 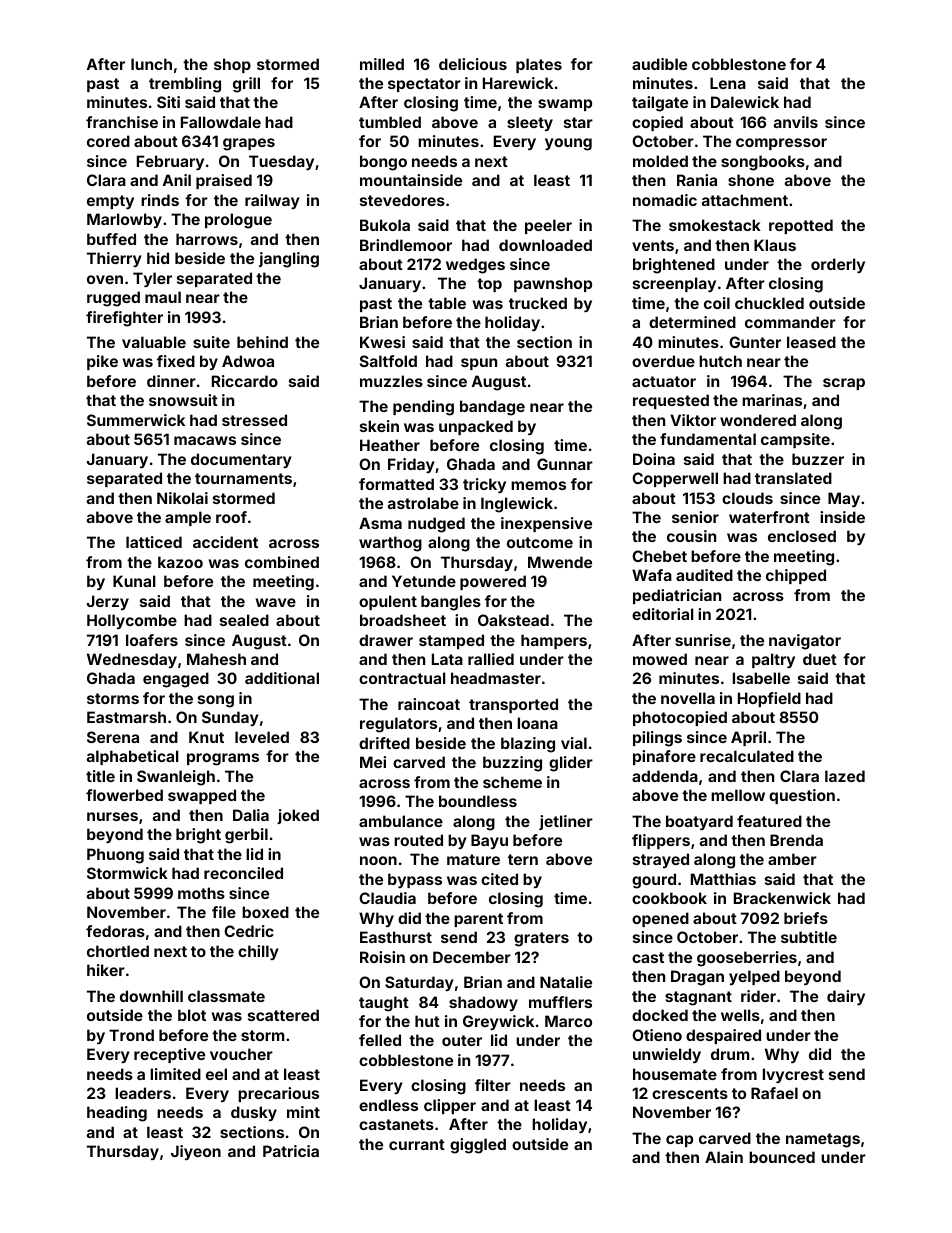 I want to click on trucked, so click(x=538, y=303).
